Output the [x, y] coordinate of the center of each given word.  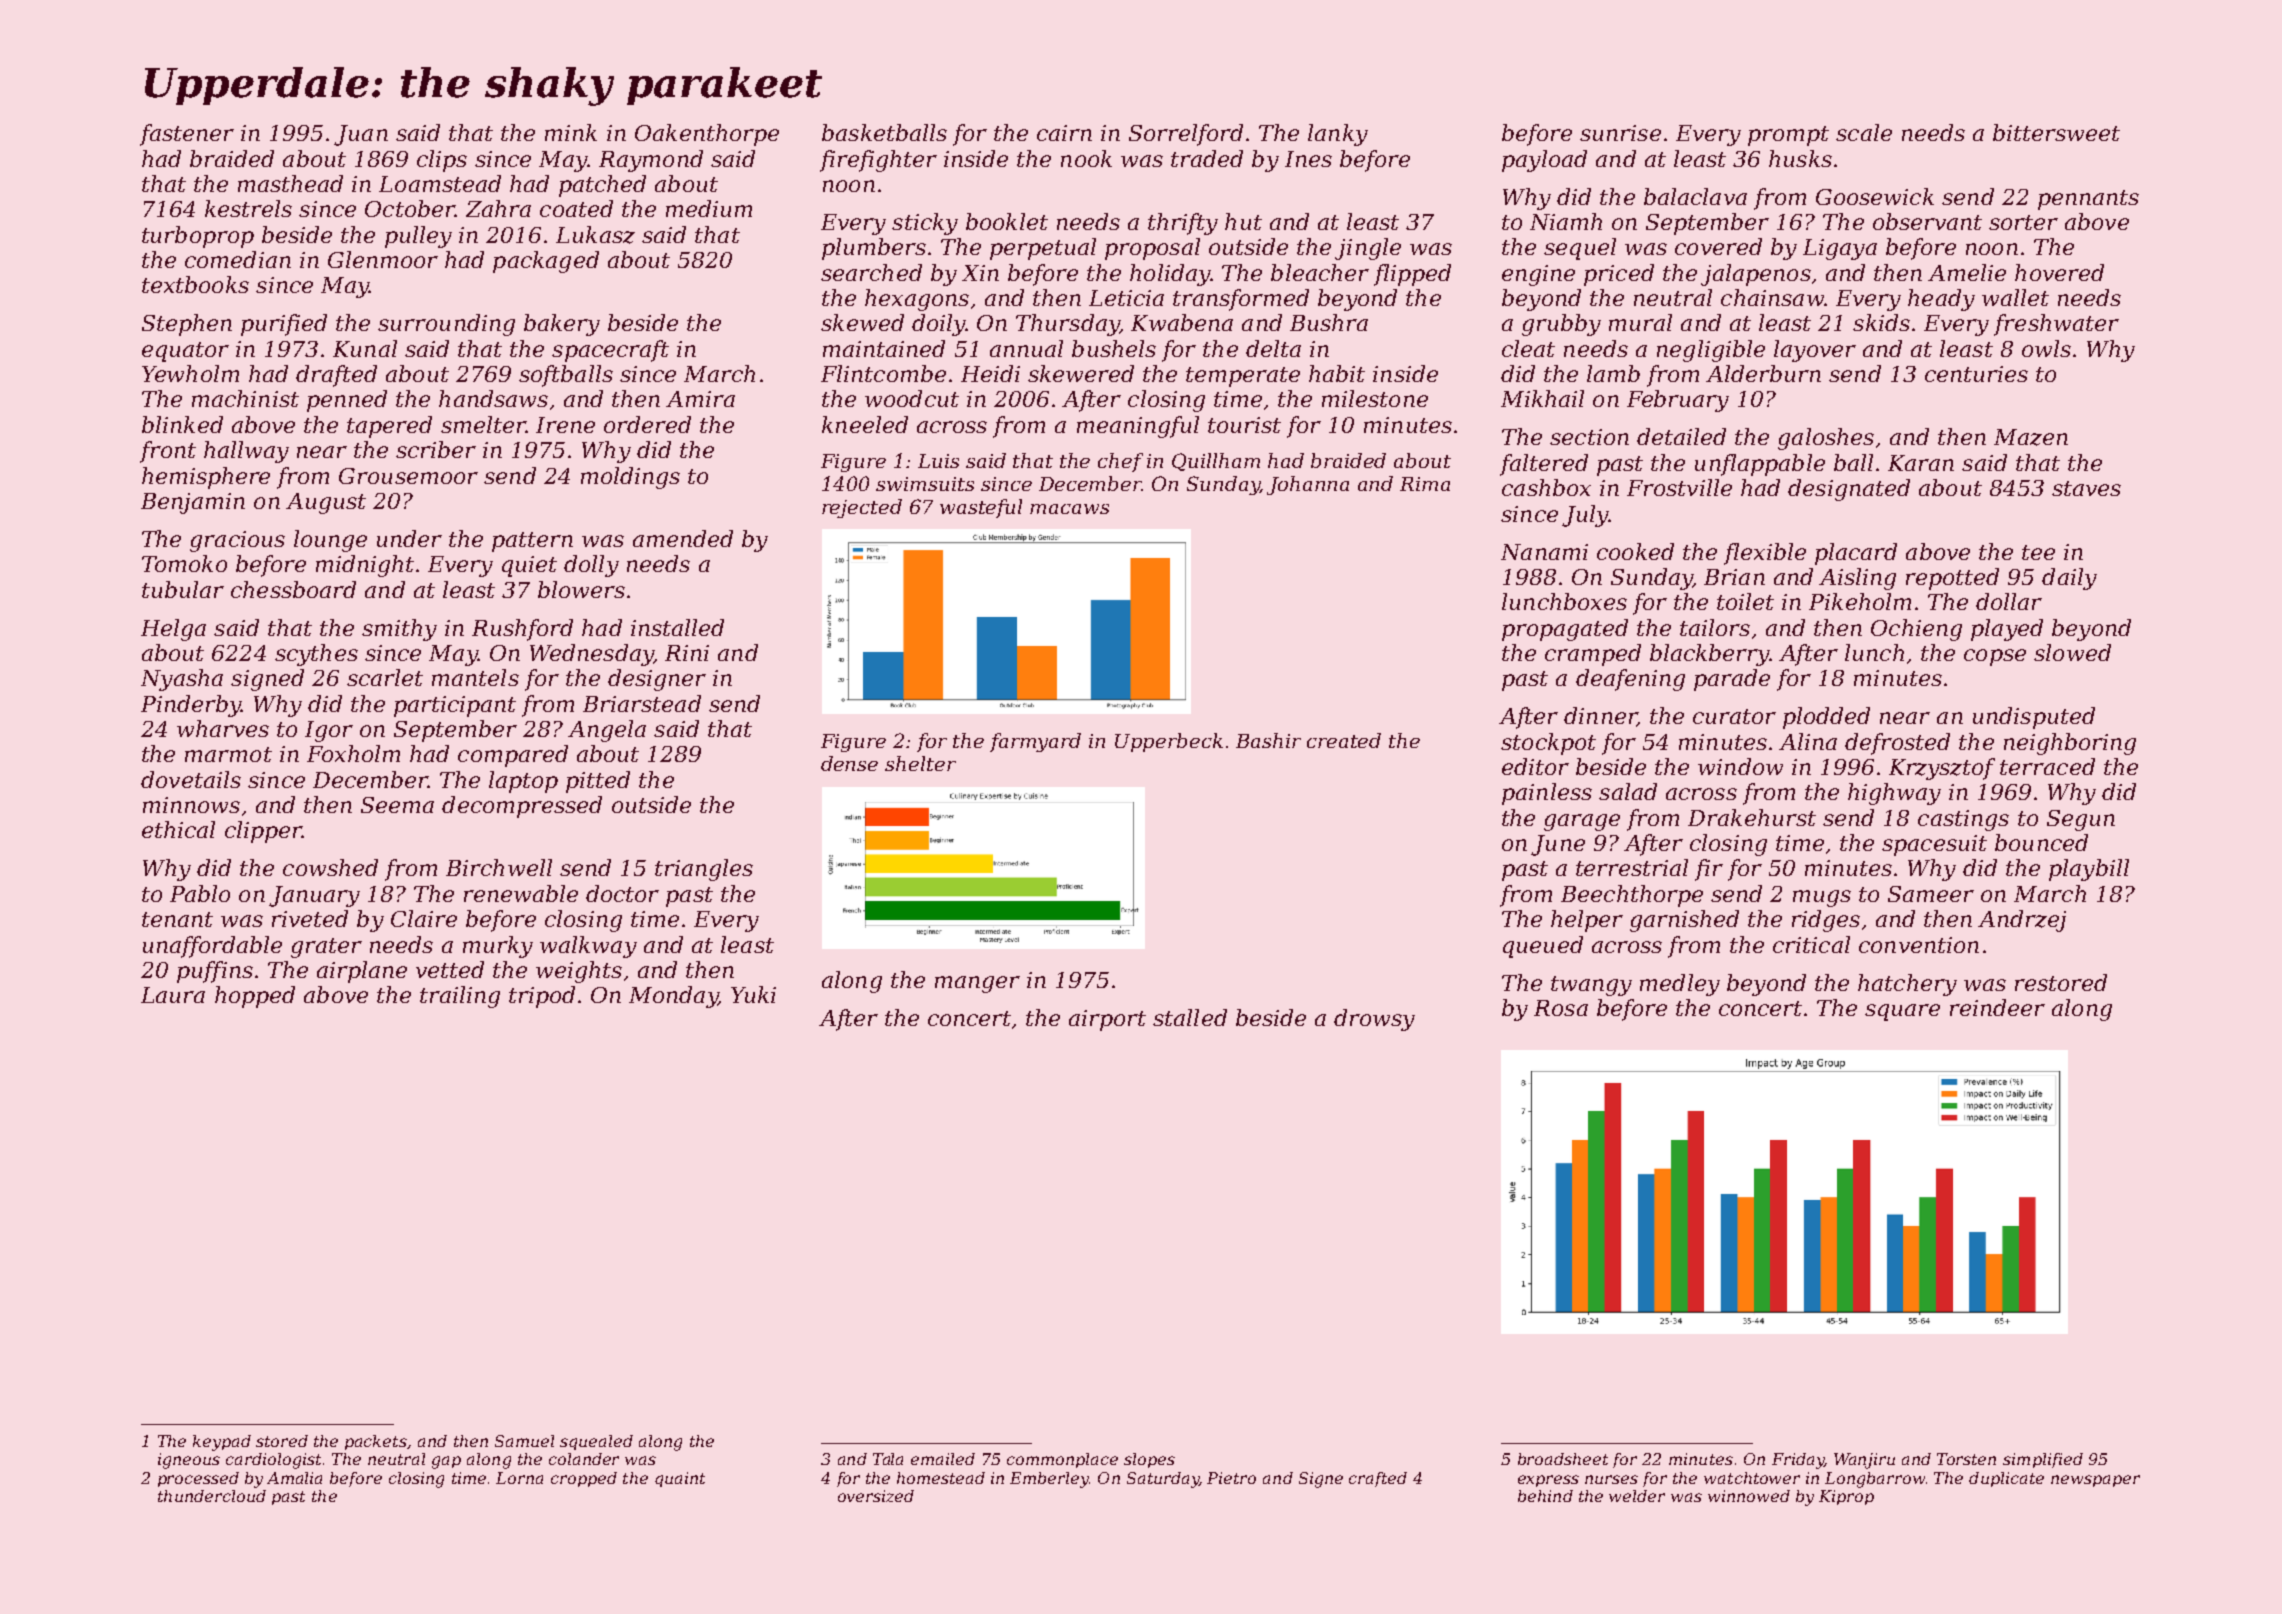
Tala [888, 1459]
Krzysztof [1942, 769]
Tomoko [184, 563]
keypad [222, 1443]
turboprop [198, 237]
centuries [1976, 374]
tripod [542, 997]
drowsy [1374, 1020]
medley [1680, 985]
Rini [687, 653]
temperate [1243, 377]
